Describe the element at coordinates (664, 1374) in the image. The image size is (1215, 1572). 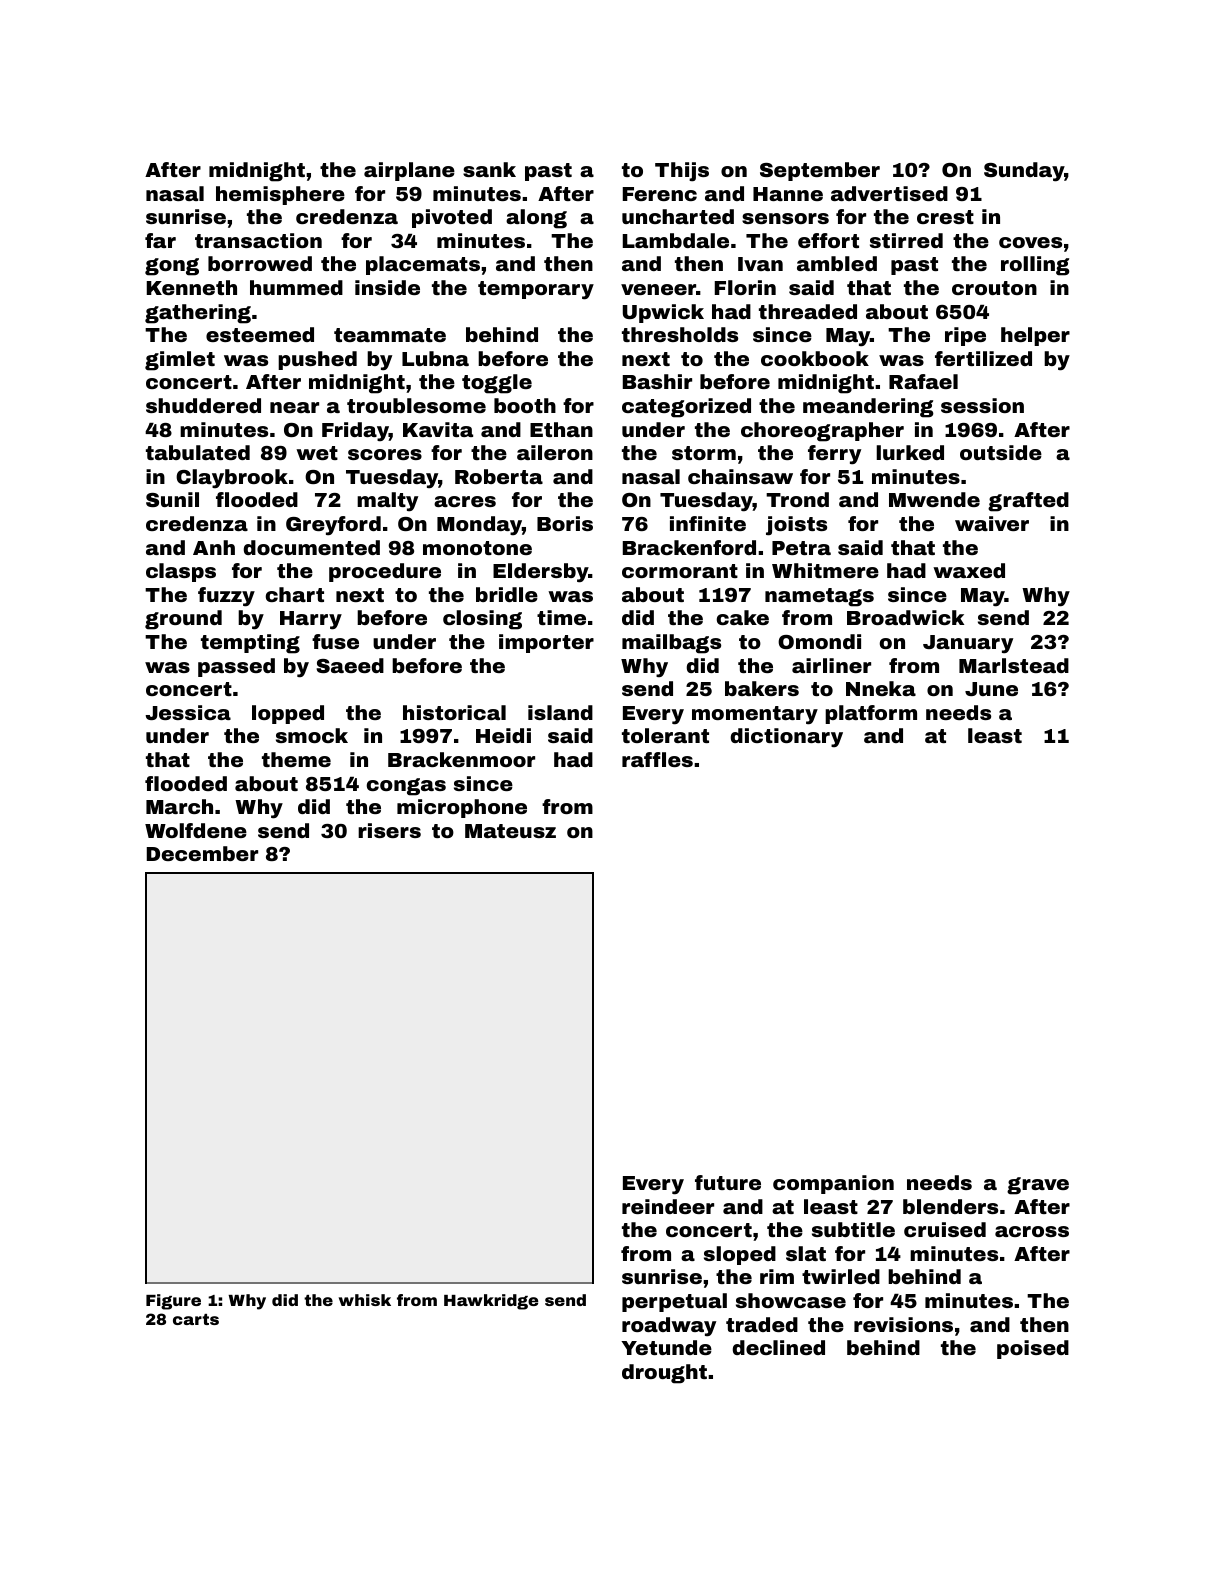
I see `drought` at that location.
